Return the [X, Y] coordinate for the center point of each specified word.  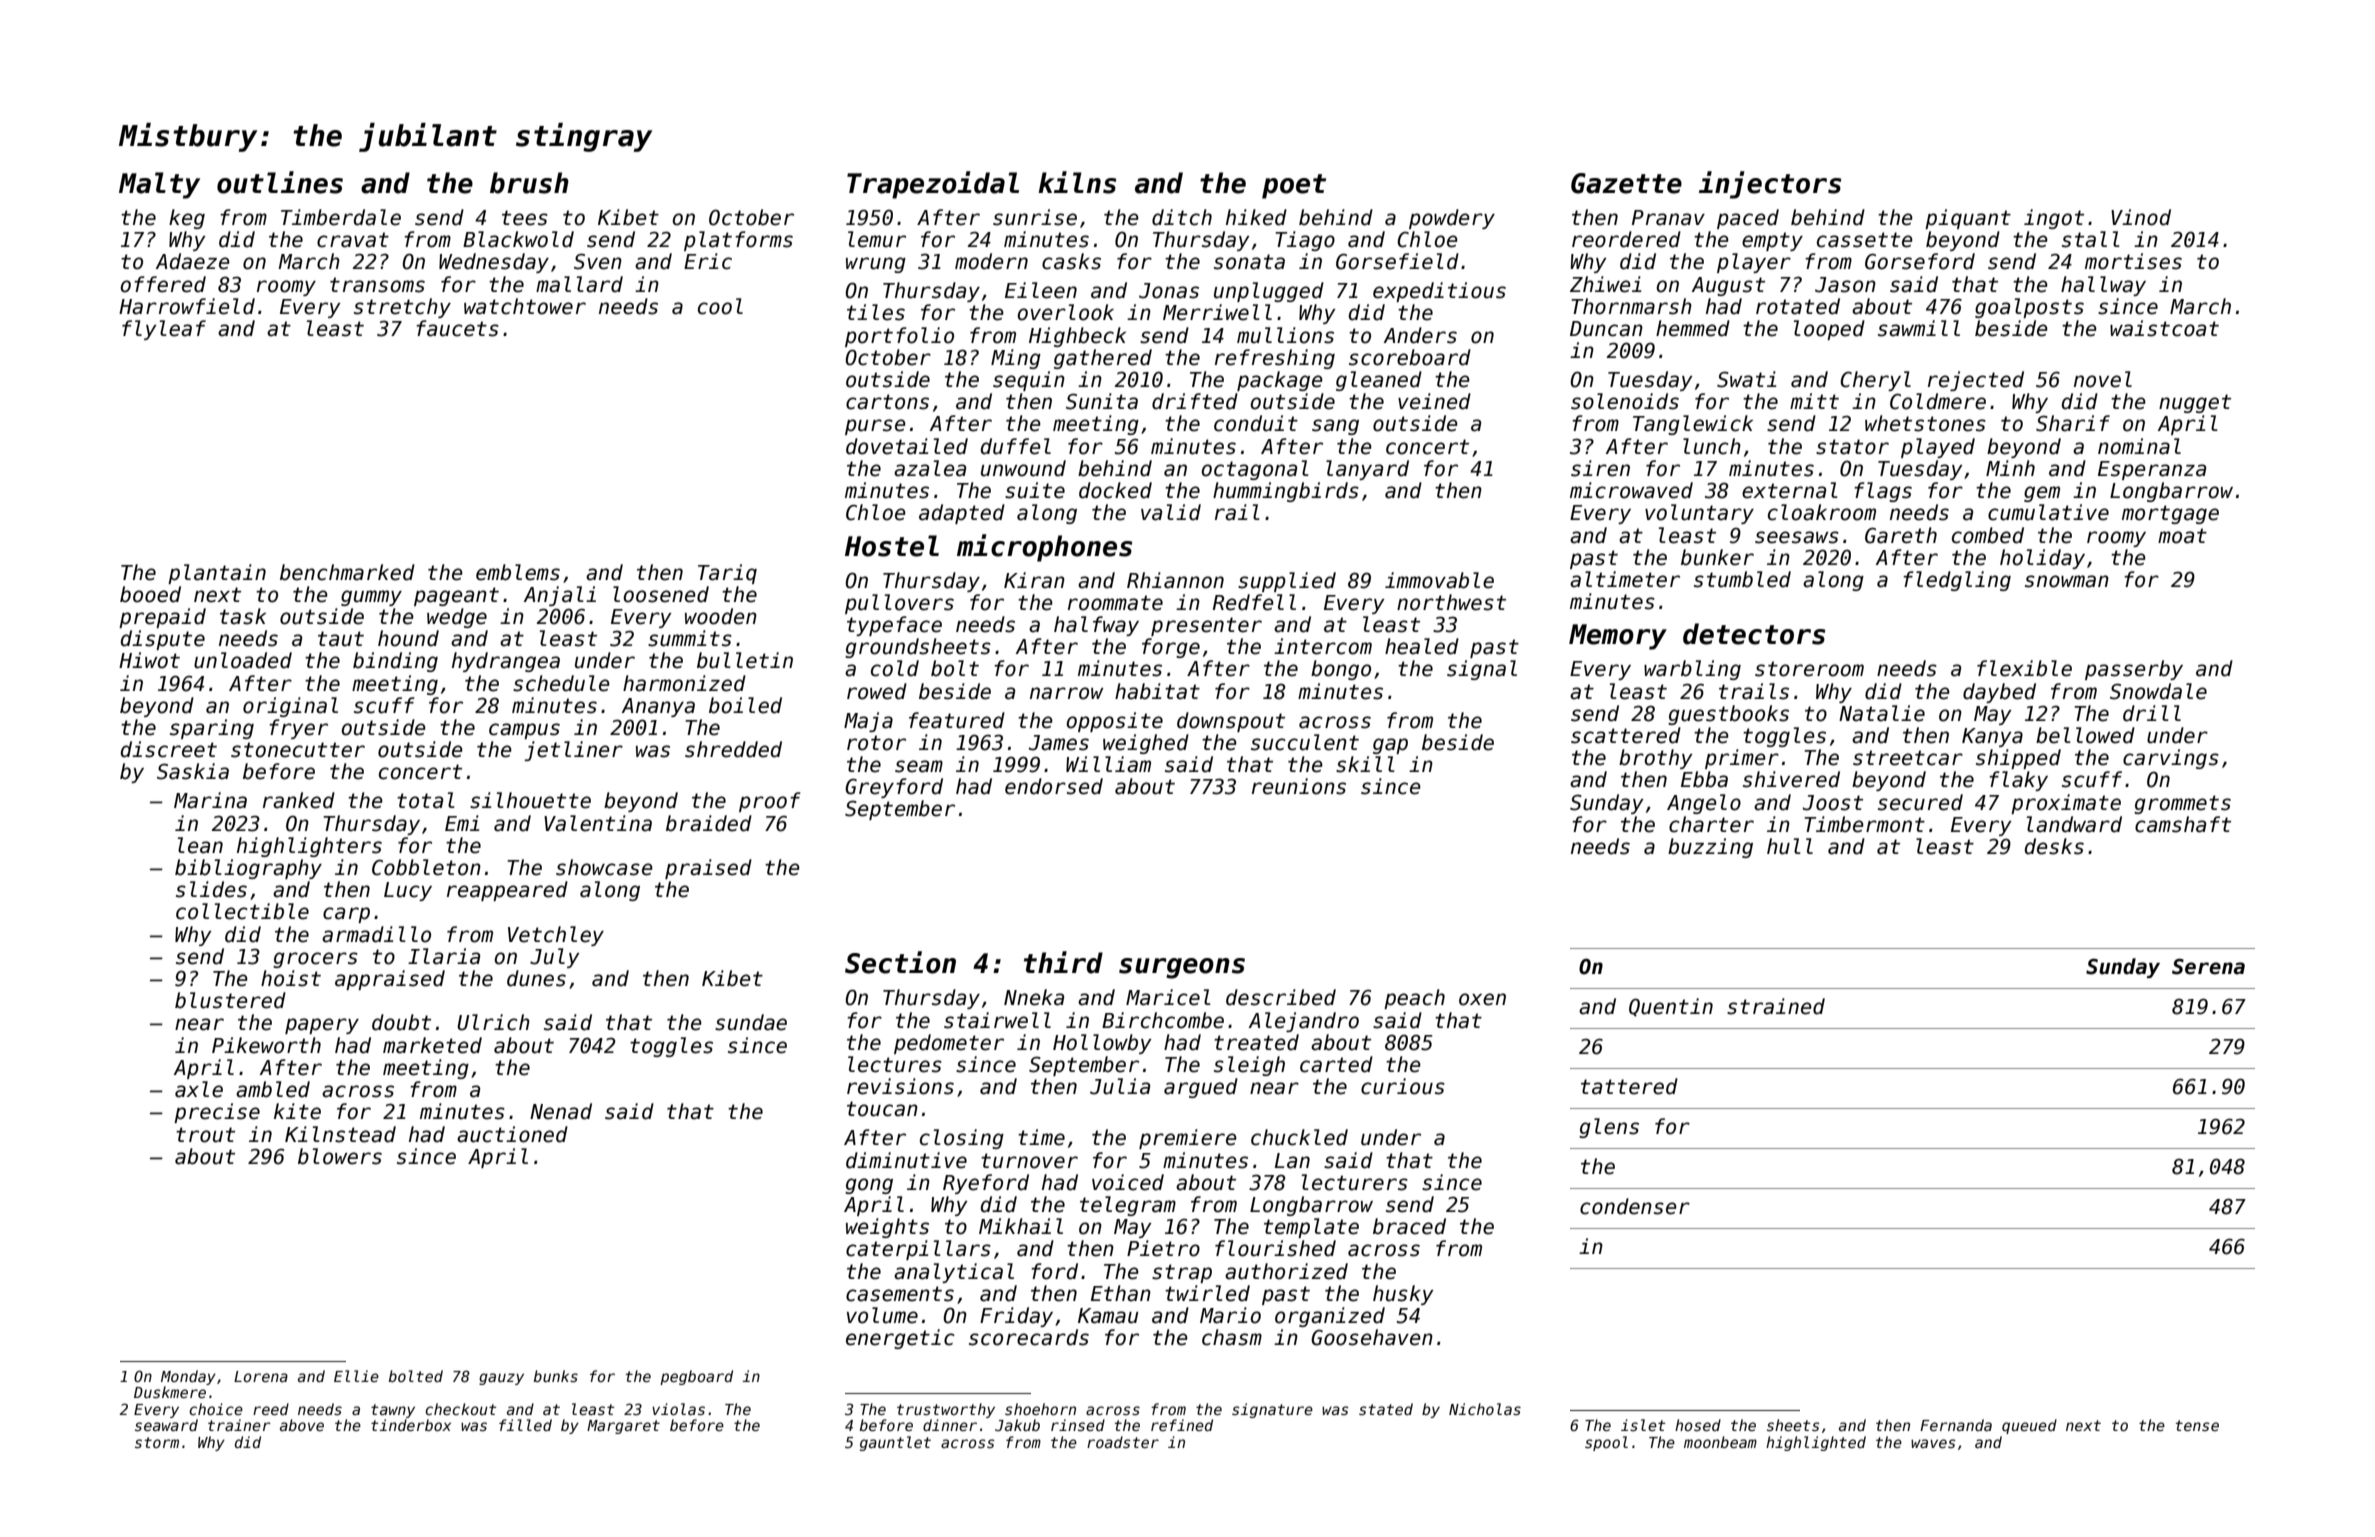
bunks [556, 1376]
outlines [280, 182]
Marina [210, 800]
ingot [2054, 219]
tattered [1629, 1086]
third [1063, 962]
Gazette [1626, 183]
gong [869, 1186]
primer [1742, 759]
